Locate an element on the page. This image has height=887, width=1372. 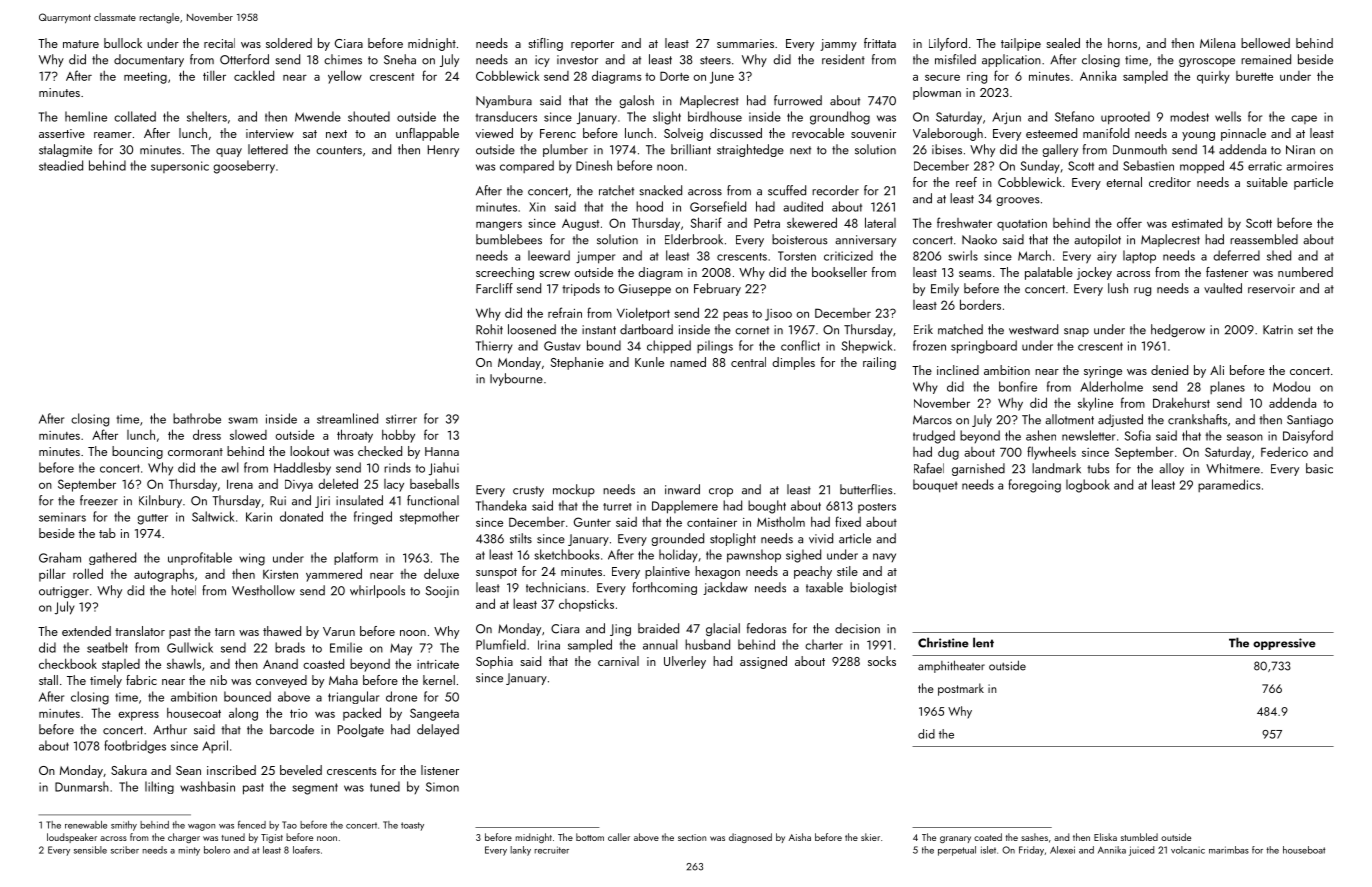
trudged is located at coordinates (934, 437).
